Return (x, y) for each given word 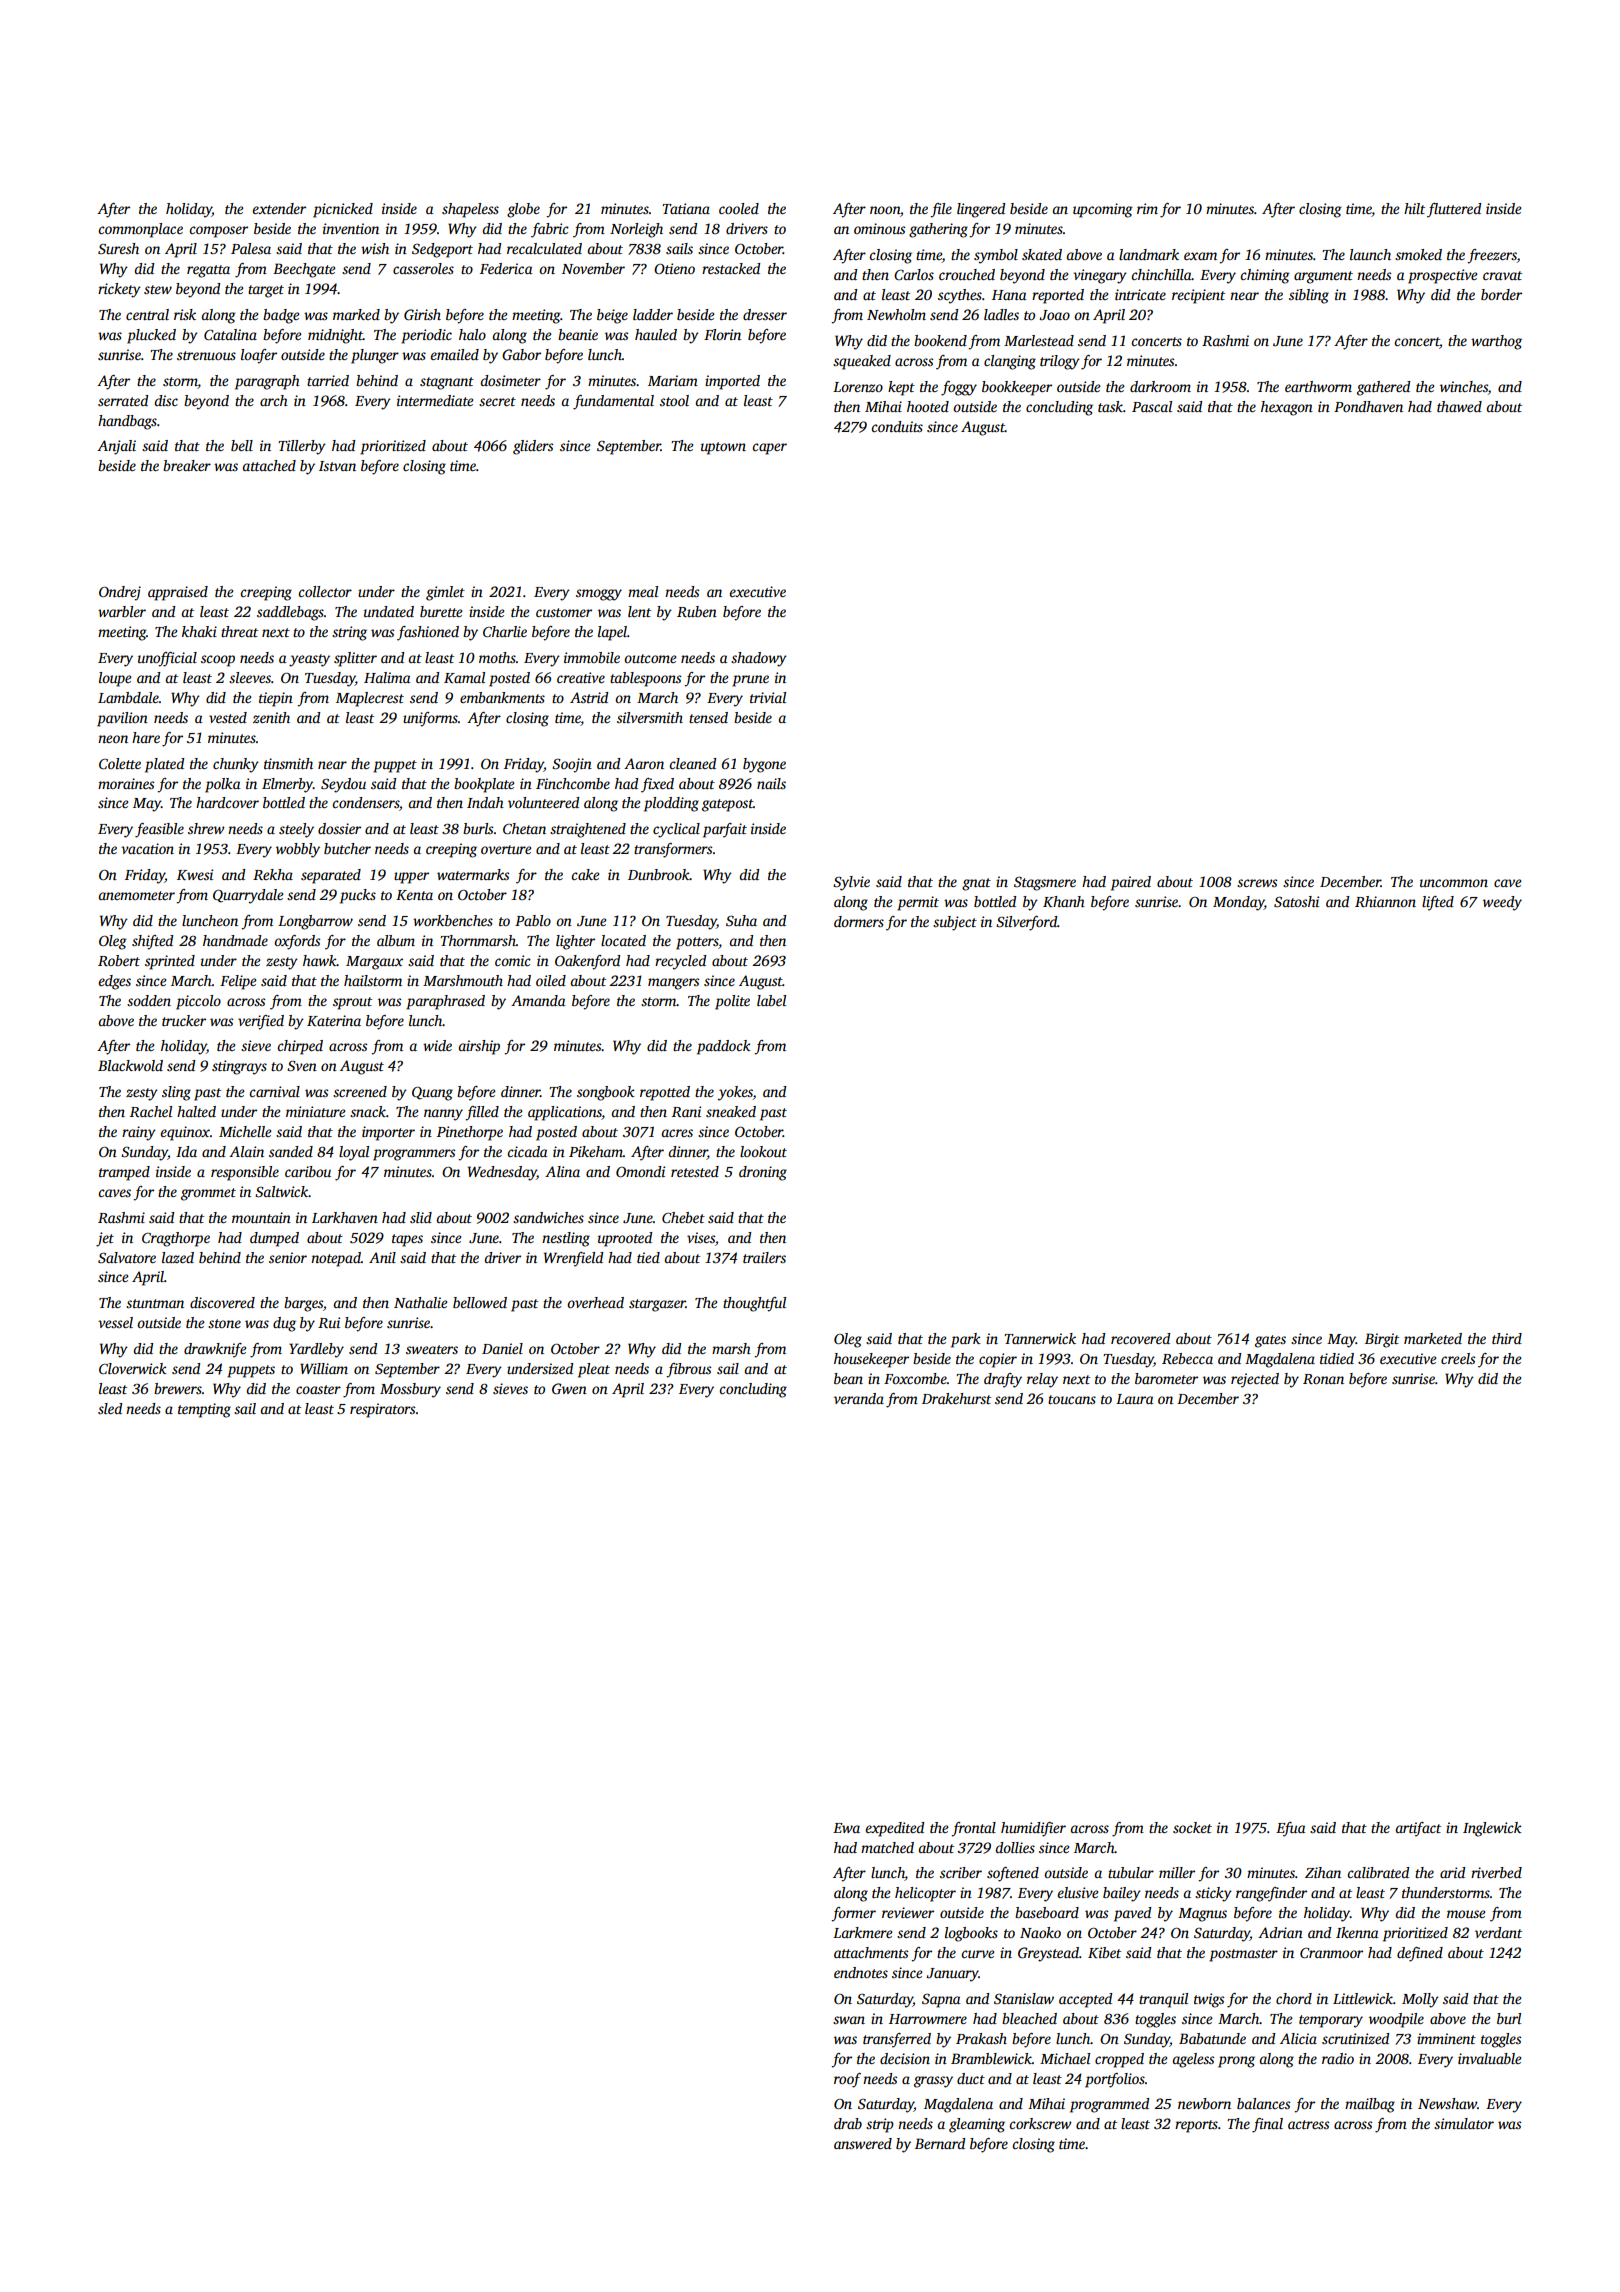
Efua (1291, 1829)
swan (849, 2020)
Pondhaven (1368, 406)
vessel (115, 1322)
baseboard (1047, 1912)
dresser (765, 314)
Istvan (337, 466)
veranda (859, 1398)
